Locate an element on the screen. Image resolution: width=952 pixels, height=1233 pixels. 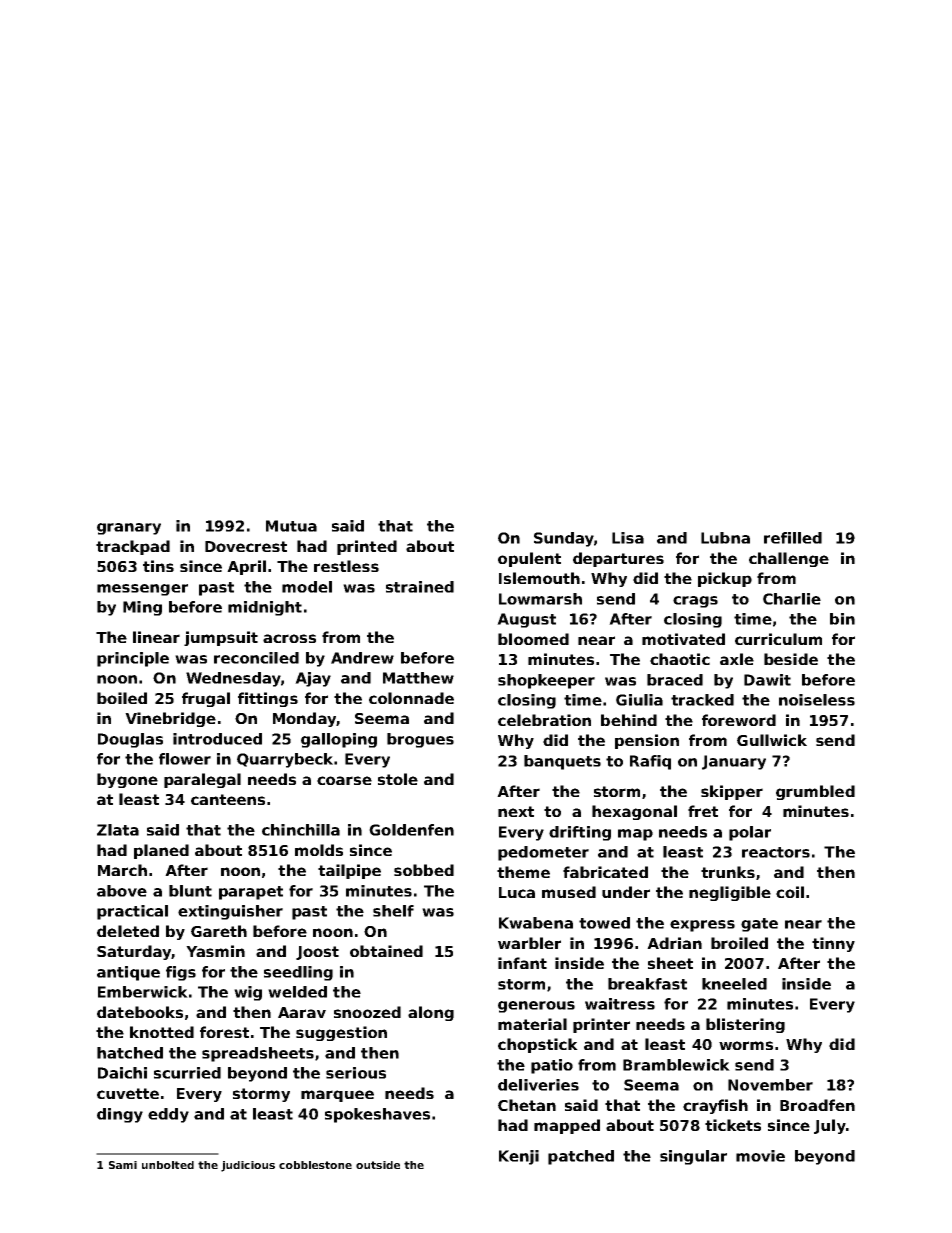
Sami is located at coordinates (123, 1165).
